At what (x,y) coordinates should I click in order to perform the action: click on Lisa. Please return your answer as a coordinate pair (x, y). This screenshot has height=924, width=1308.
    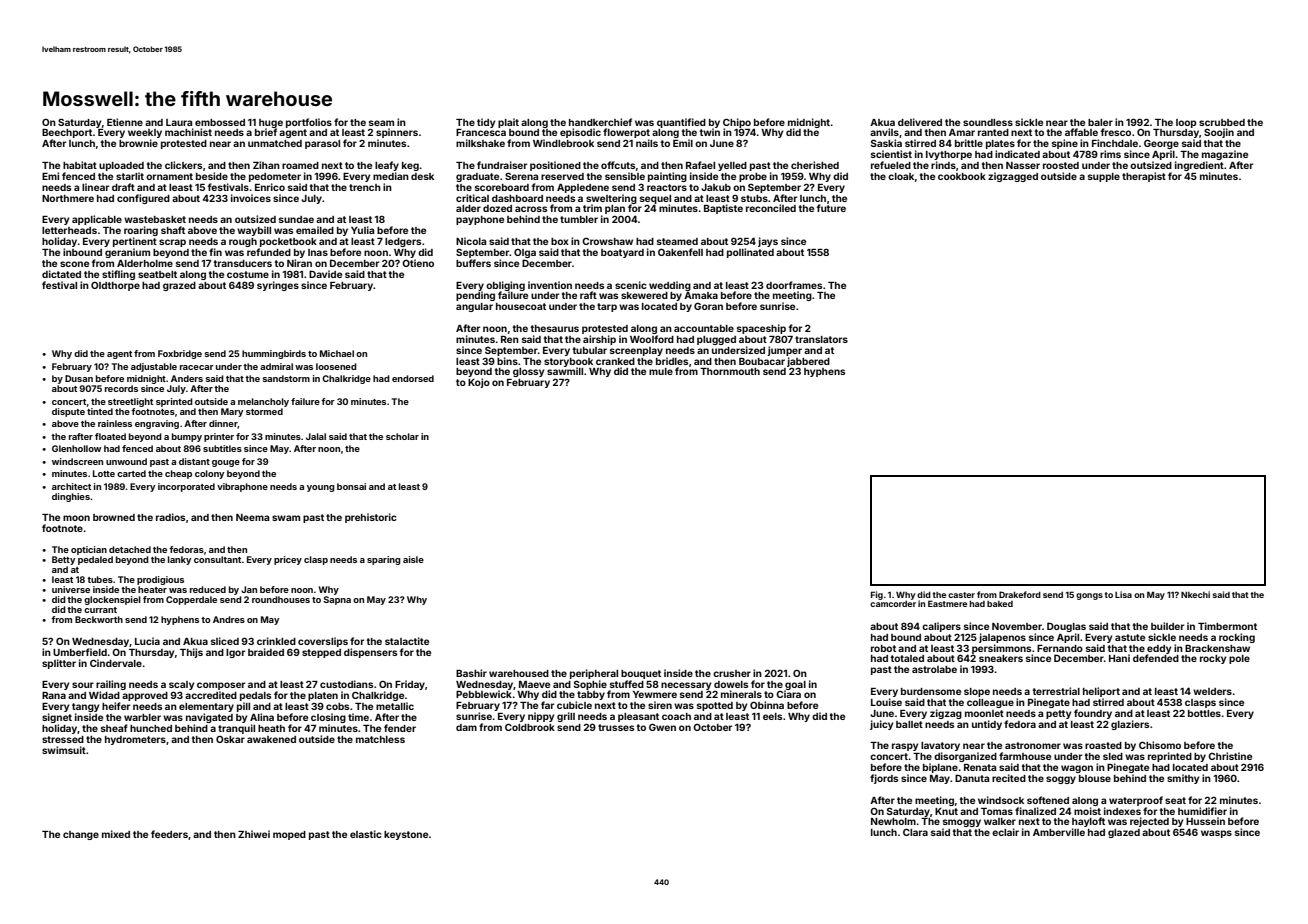
    Looking at the image, I should click on (1123, 594).
